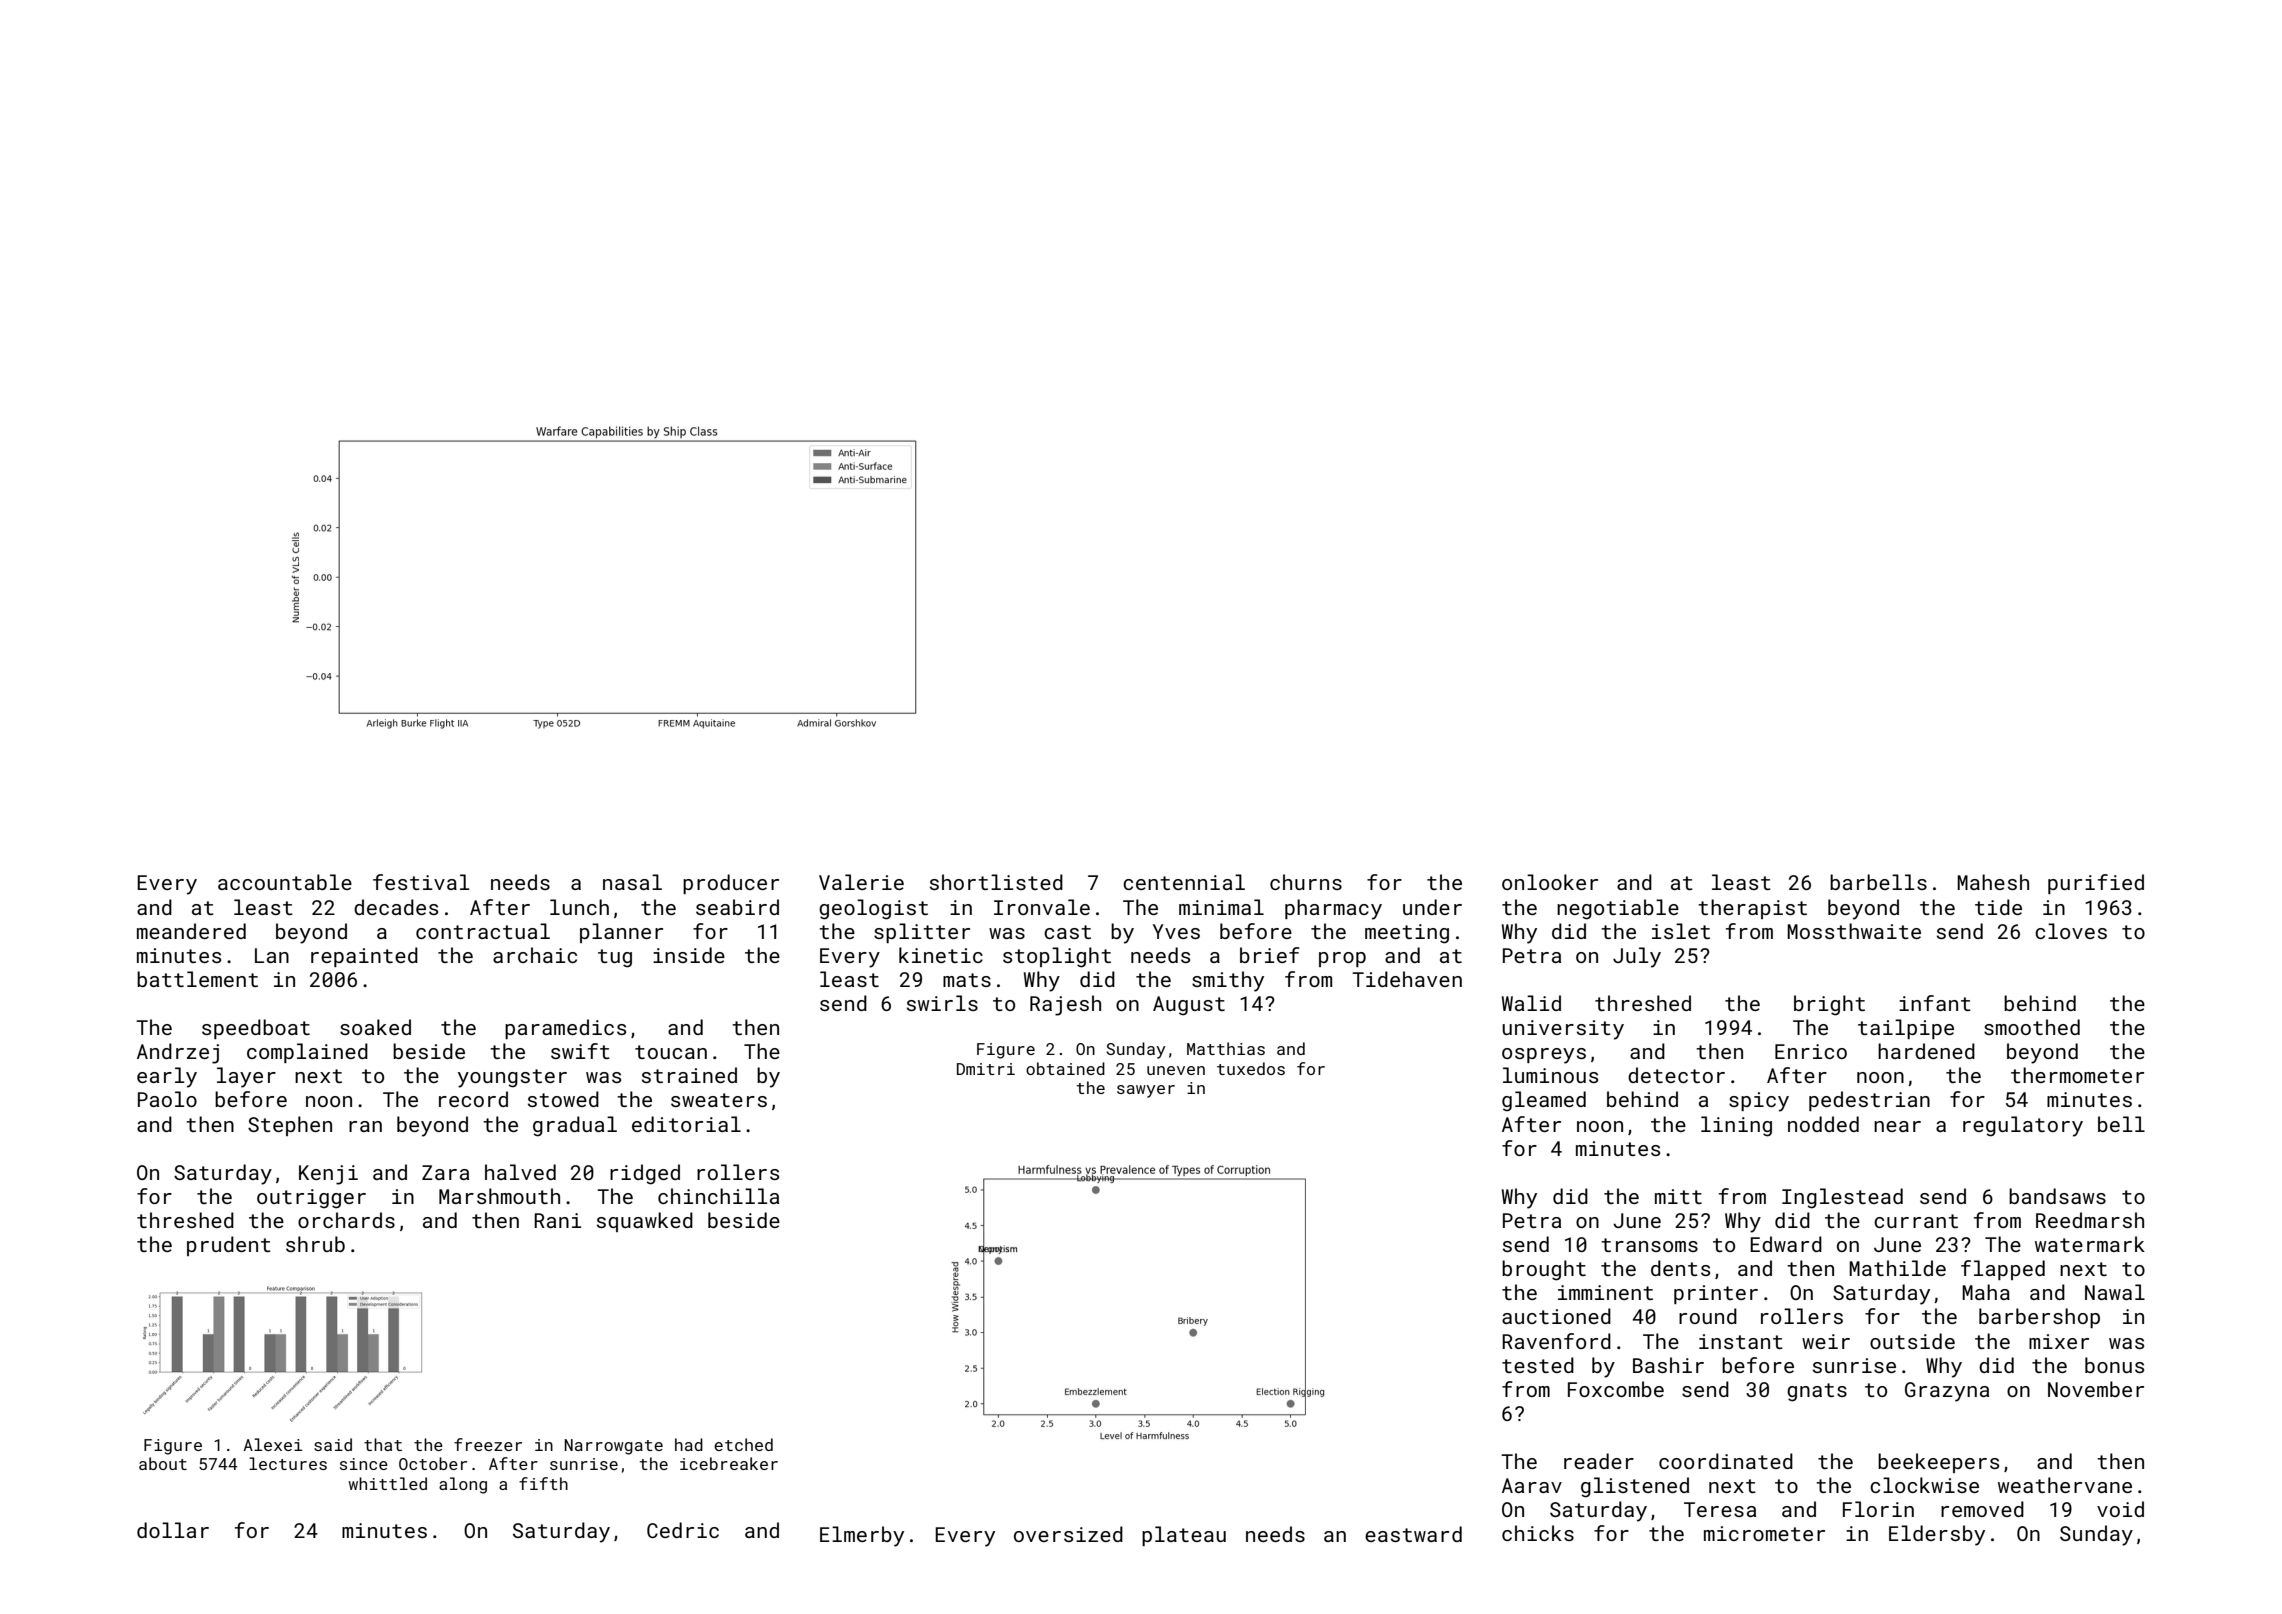 The width and height of the screenshot is (2282, 1614). Describe the element at coordinates (173, 1530) in the screenshot. I see `dollar` at that location.
